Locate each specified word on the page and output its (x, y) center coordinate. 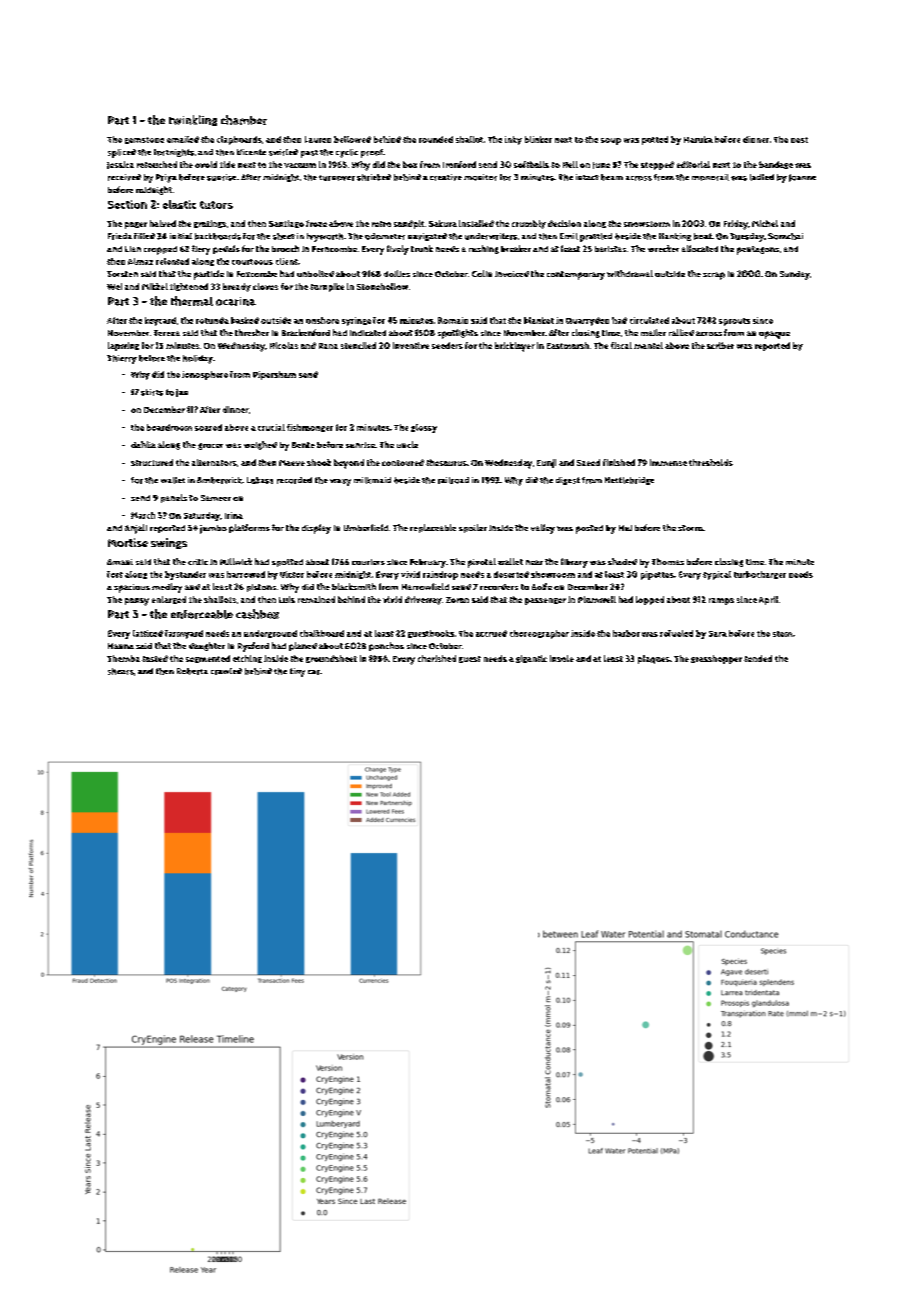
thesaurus (446, 462)
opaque (774, 335)
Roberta (192, 671)
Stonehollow (382, 286)
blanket (539, 320)
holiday (198, 359)
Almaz (140, 261)
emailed (183, 139)
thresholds (711, 462)
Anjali (136, 529)
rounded (436, 139)
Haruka (698, 139)
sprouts (734, 322)
